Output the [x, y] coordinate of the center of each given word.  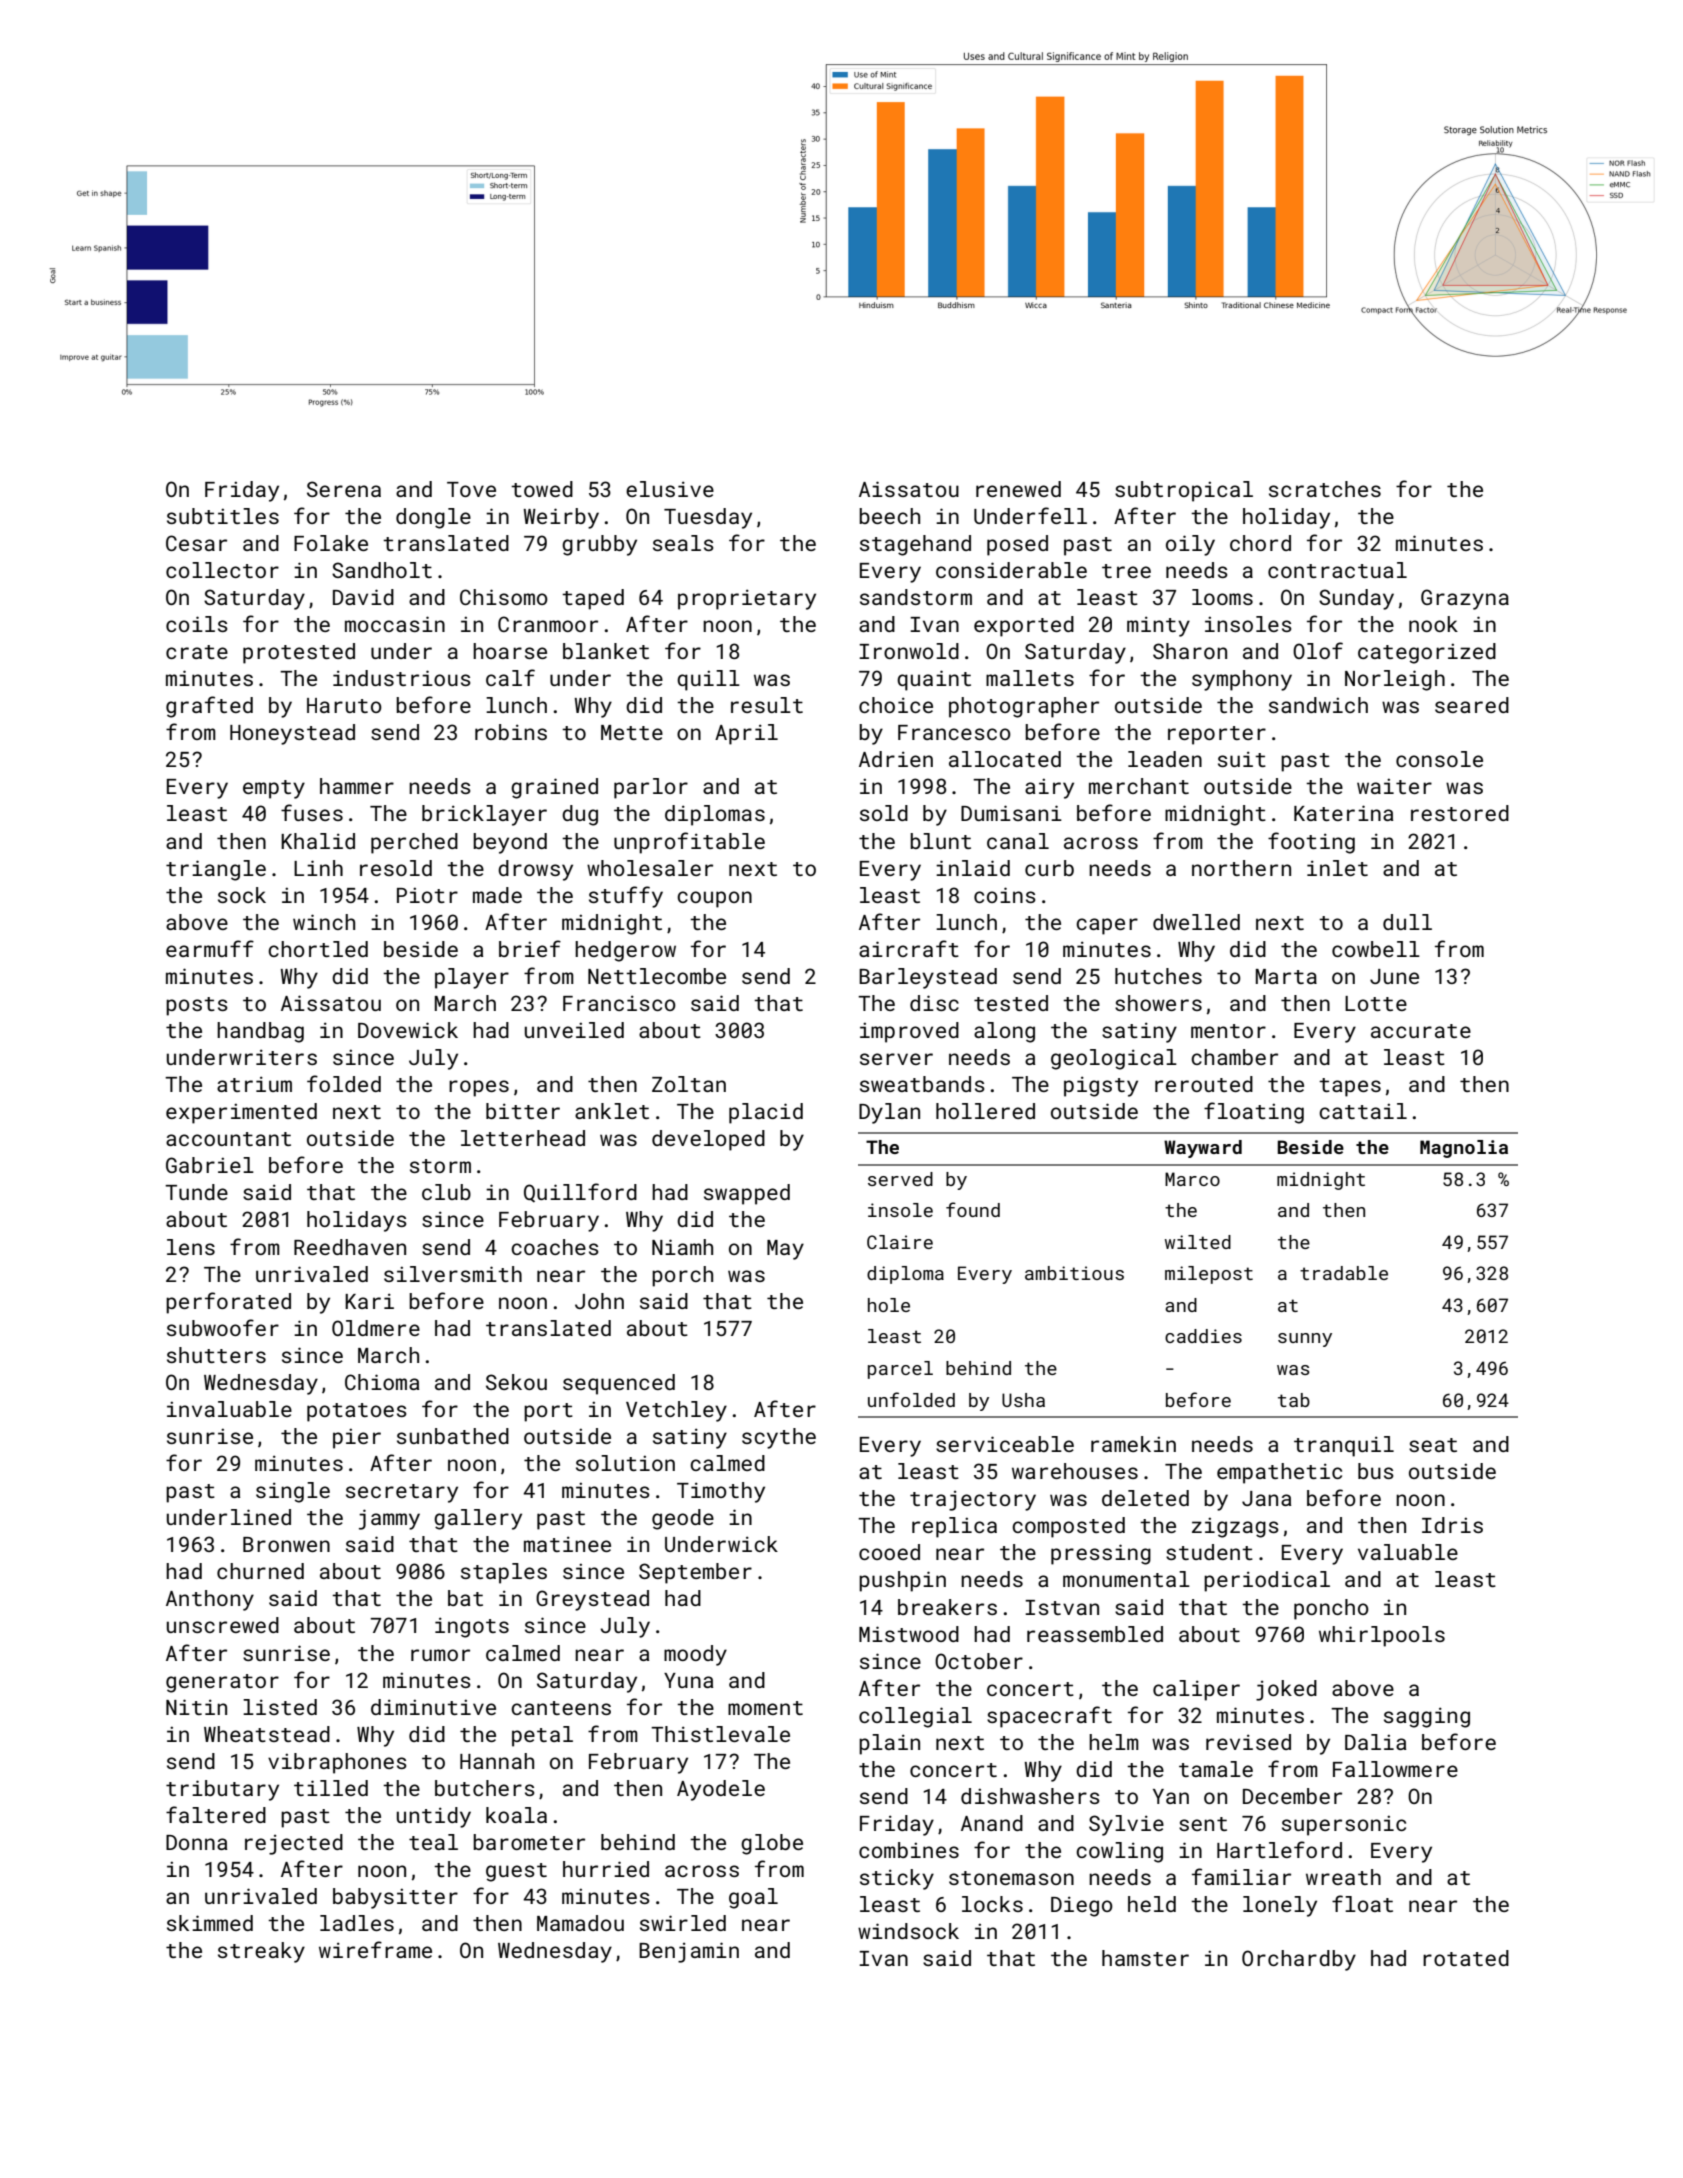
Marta [1286, 976]
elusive [670, 489]
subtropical [1184, 491]
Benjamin [689, 1952]
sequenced [619, 1384]
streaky [261, 1952]
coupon [714, 899]
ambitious [1074, 1273]
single [293, 1492]
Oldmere [376, 1328]
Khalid [318, 841]
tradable [1344, 1273]
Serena [344, 489]
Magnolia [1464, 1149]
